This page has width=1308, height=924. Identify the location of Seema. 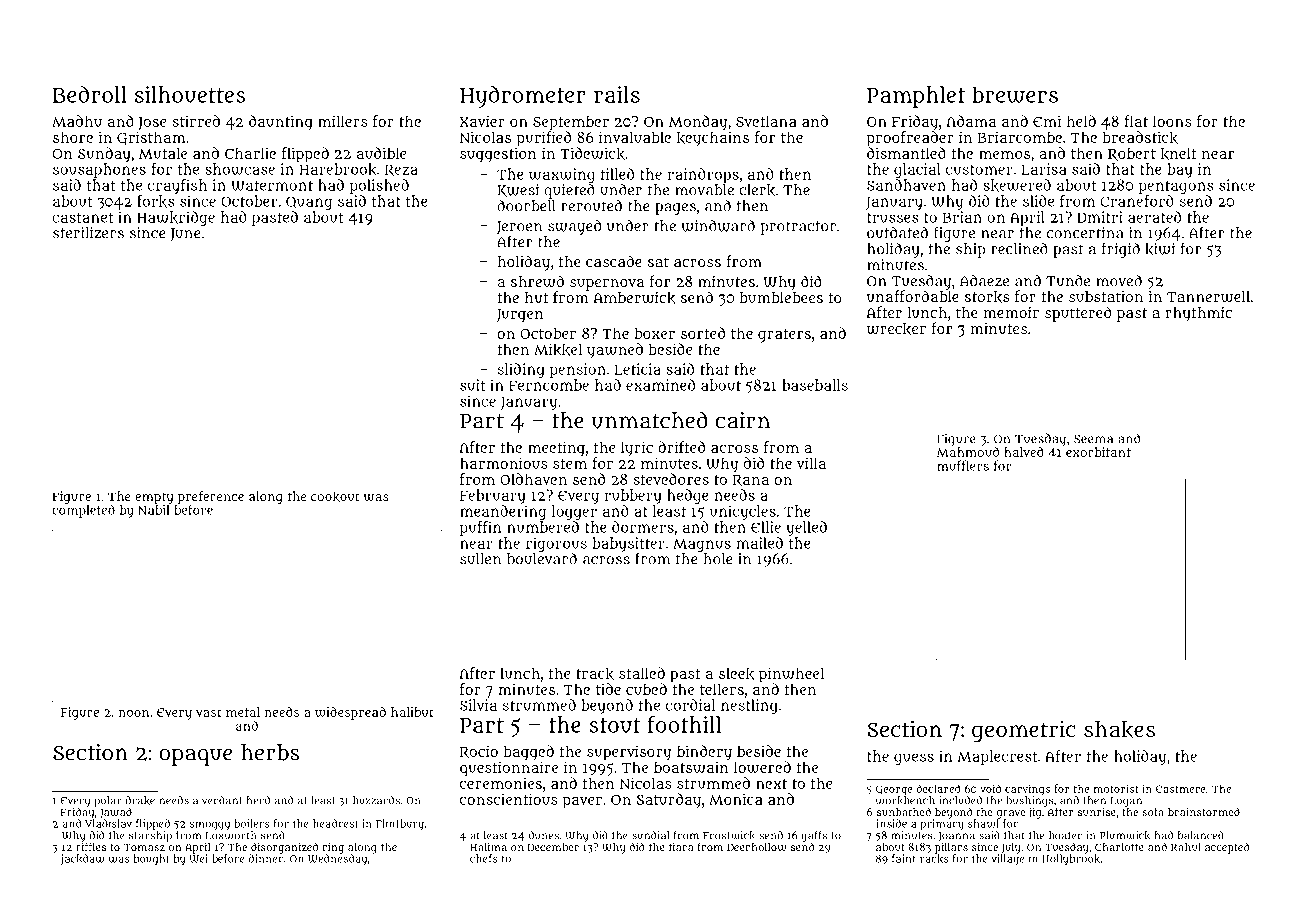
(1093, 439).
